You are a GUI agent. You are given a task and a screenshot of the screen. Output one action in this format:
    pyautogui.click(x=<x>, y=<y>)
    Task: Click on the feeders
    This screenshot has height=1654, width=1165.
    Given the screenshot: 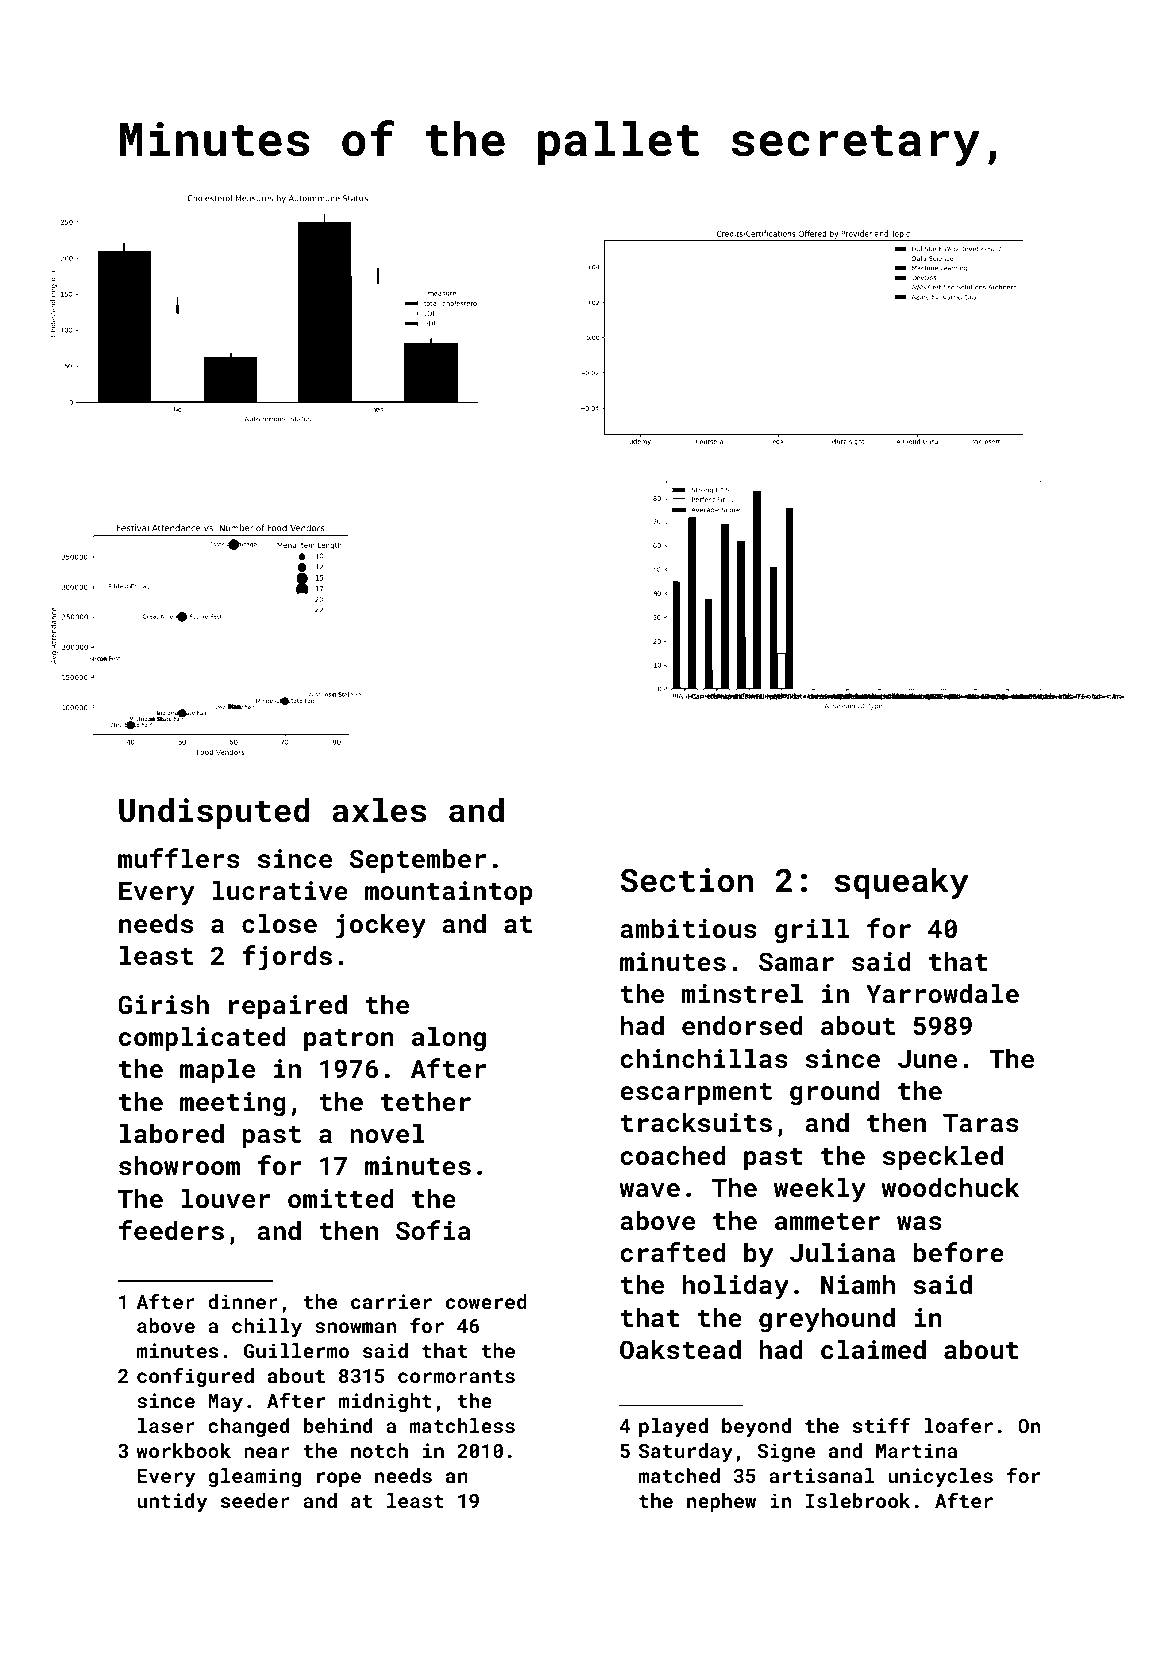 What is the action you would take?
    pyautogui.click(x=171, y=1230)
